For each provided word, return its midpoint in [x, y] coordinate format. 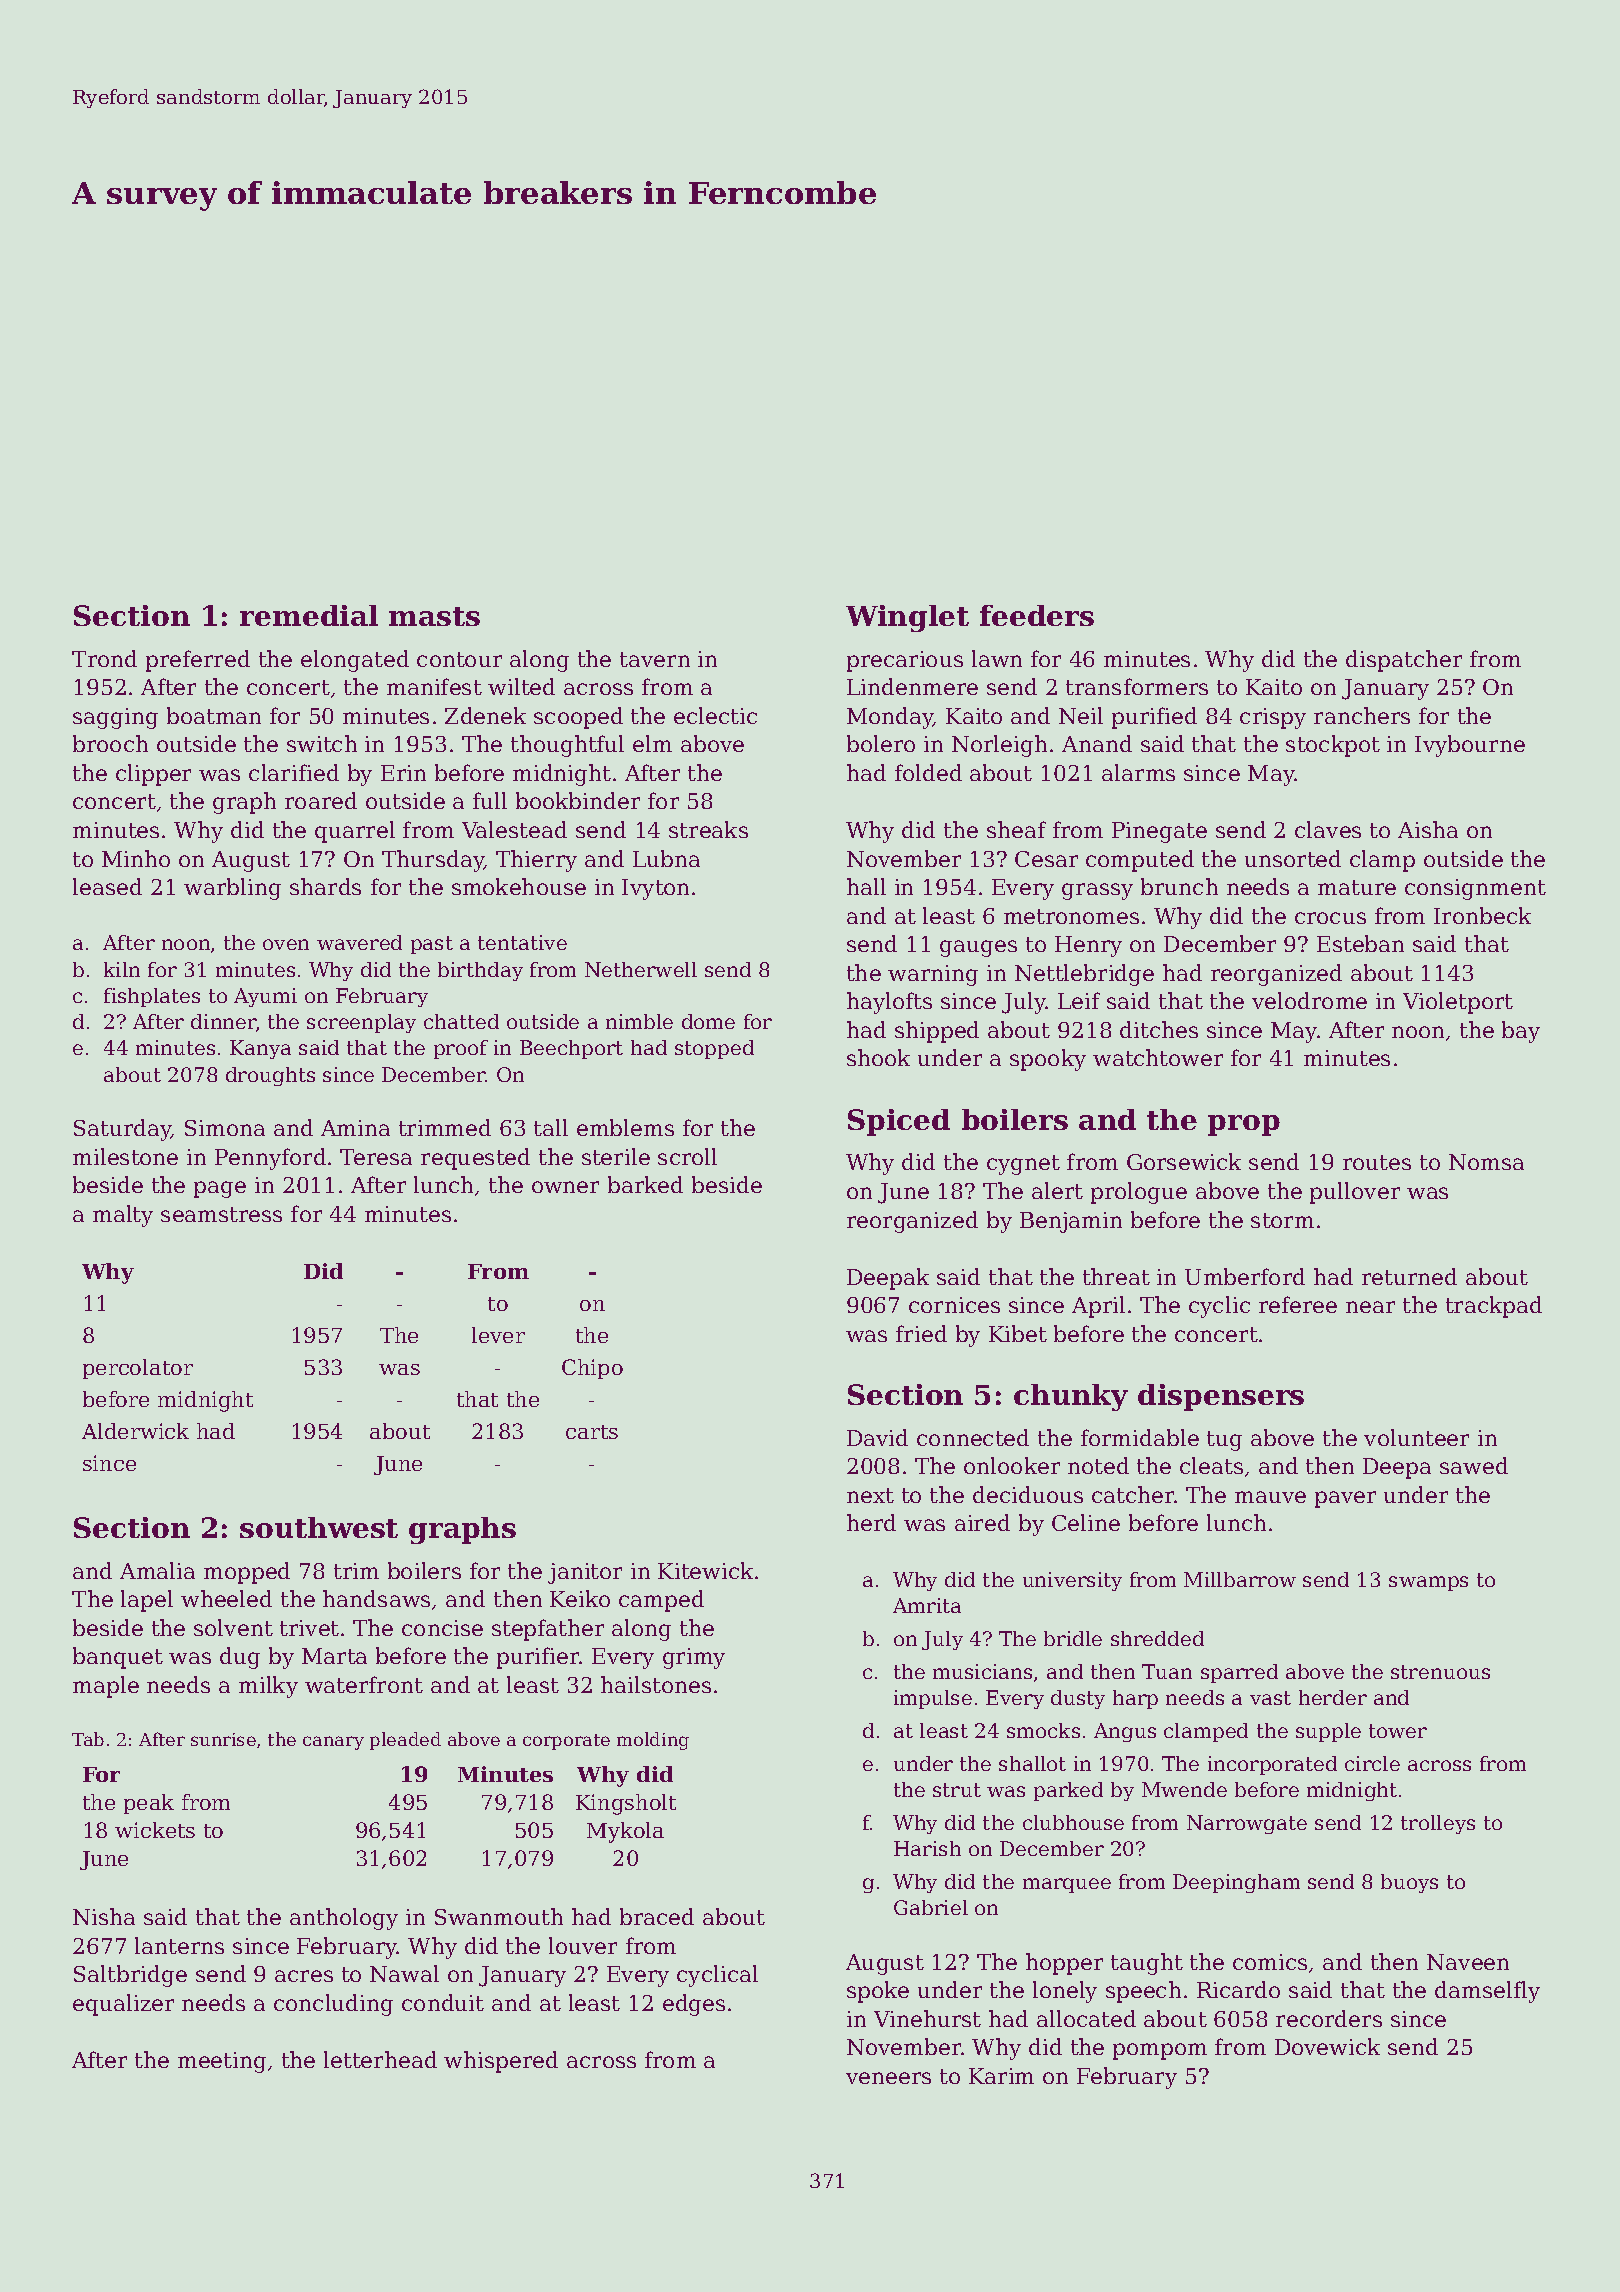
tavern [655, 659]
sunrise [223, 1739]
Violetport [1458, 1003]
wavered [359, 942]
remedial [309, 615]
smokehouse [519, 886]
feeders [1037, 615]
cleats [1211, 1465]
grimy [694, 1658]
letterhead [380, 2059]
